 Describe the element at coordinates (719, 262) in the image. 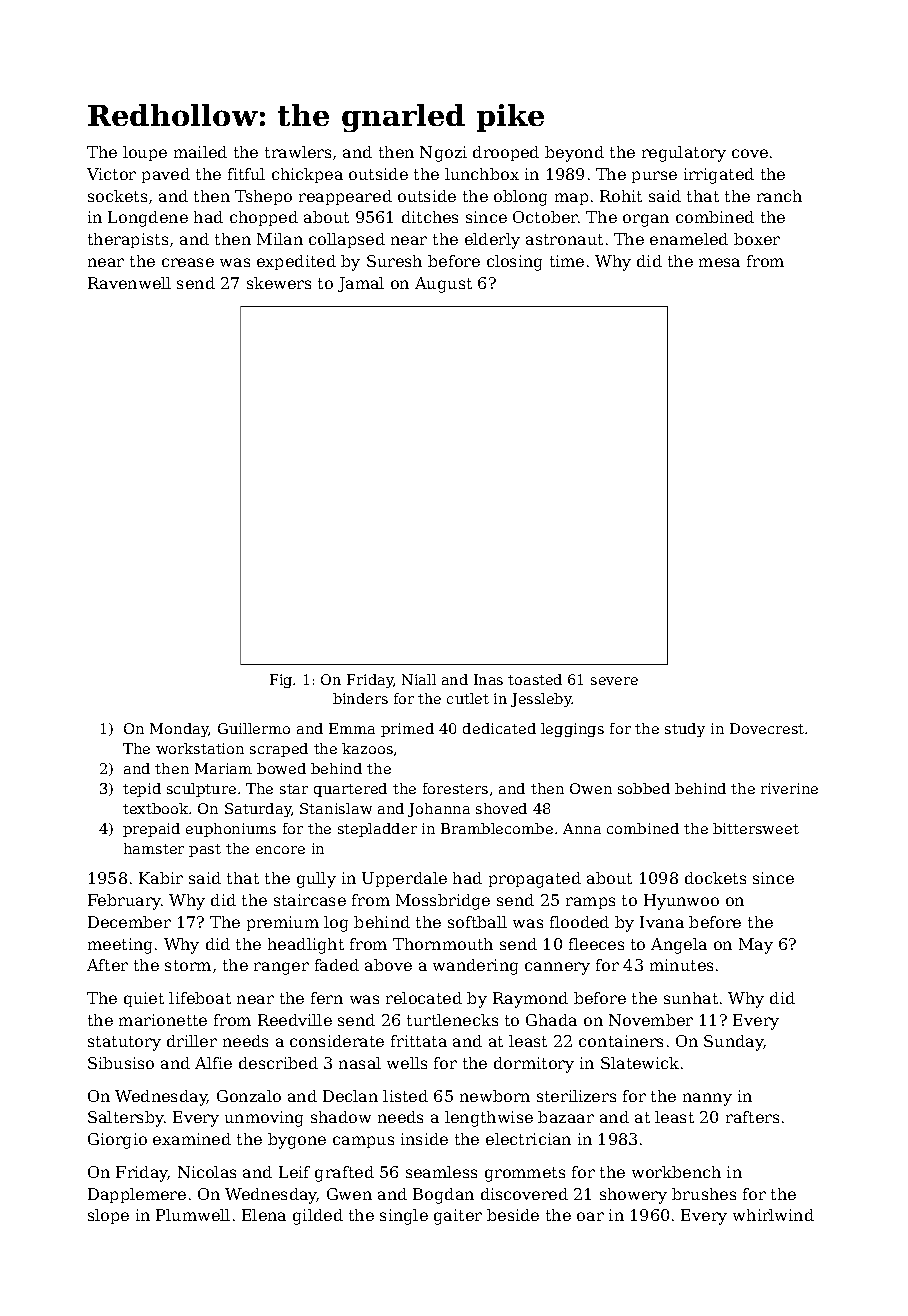

I see `mesa` at that location.
